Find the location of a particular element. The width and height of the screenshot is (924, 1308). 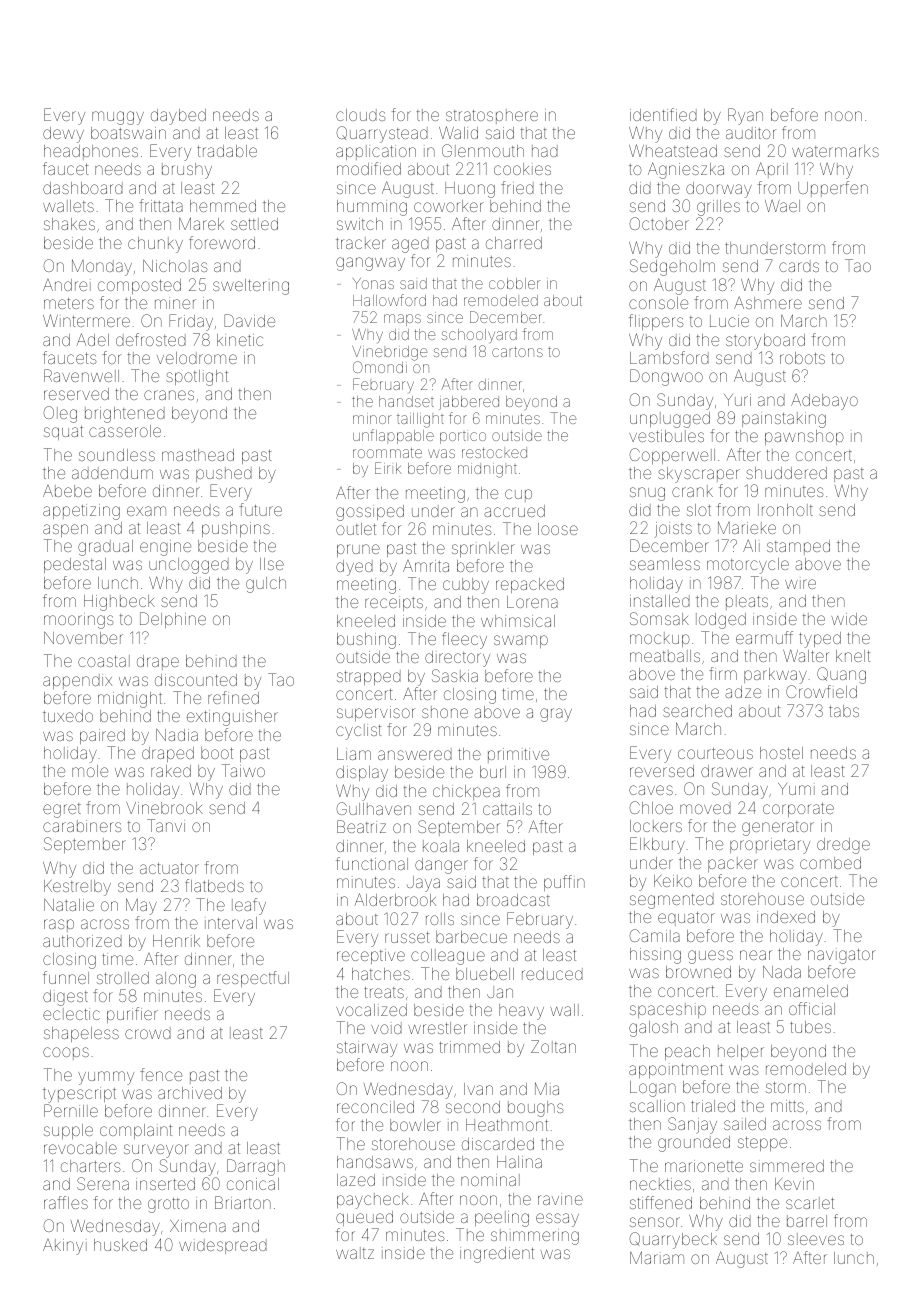

loose is located at coordinates (558, 529).
